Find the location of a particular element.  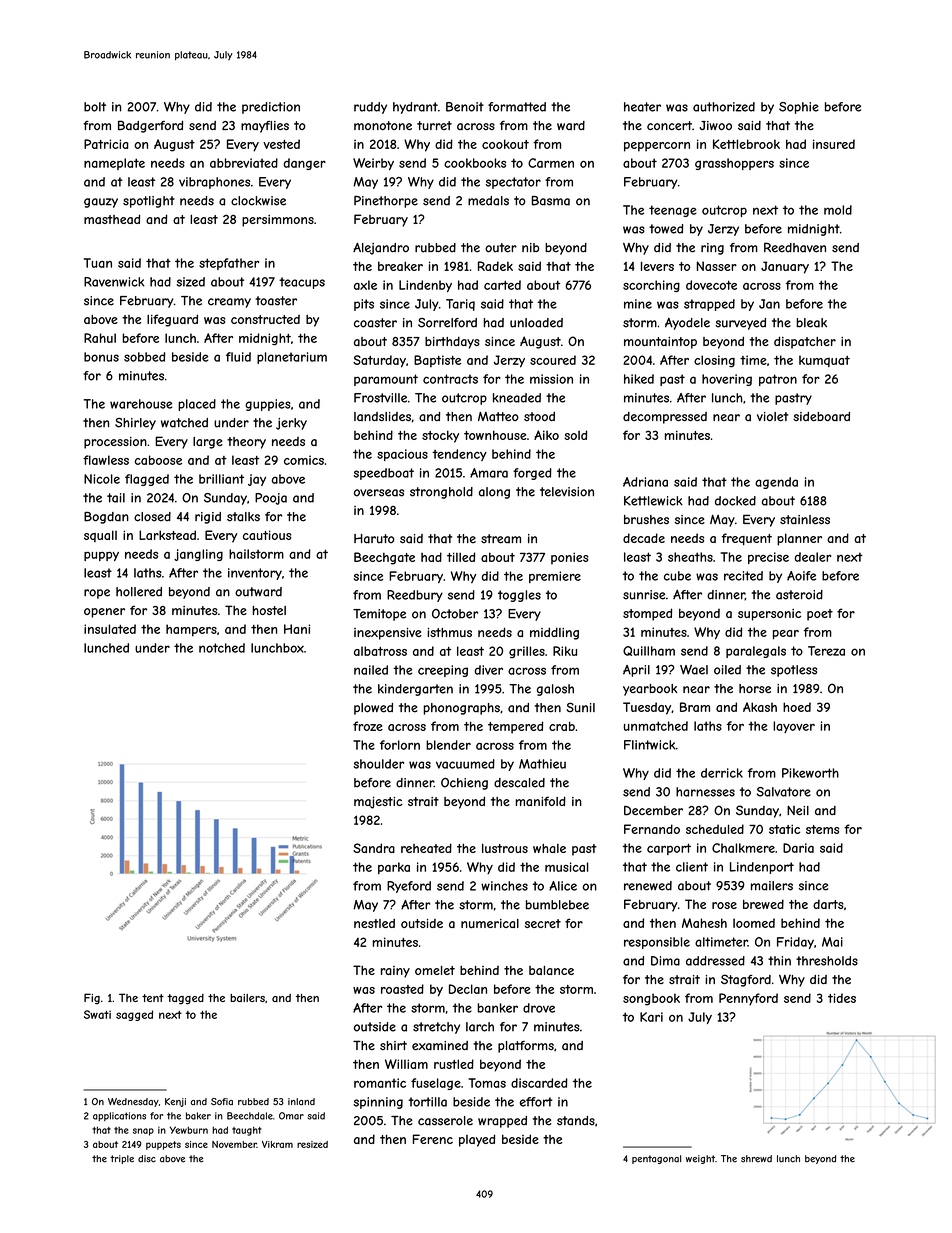

cookbooks is located at coordinates (475, 163).
